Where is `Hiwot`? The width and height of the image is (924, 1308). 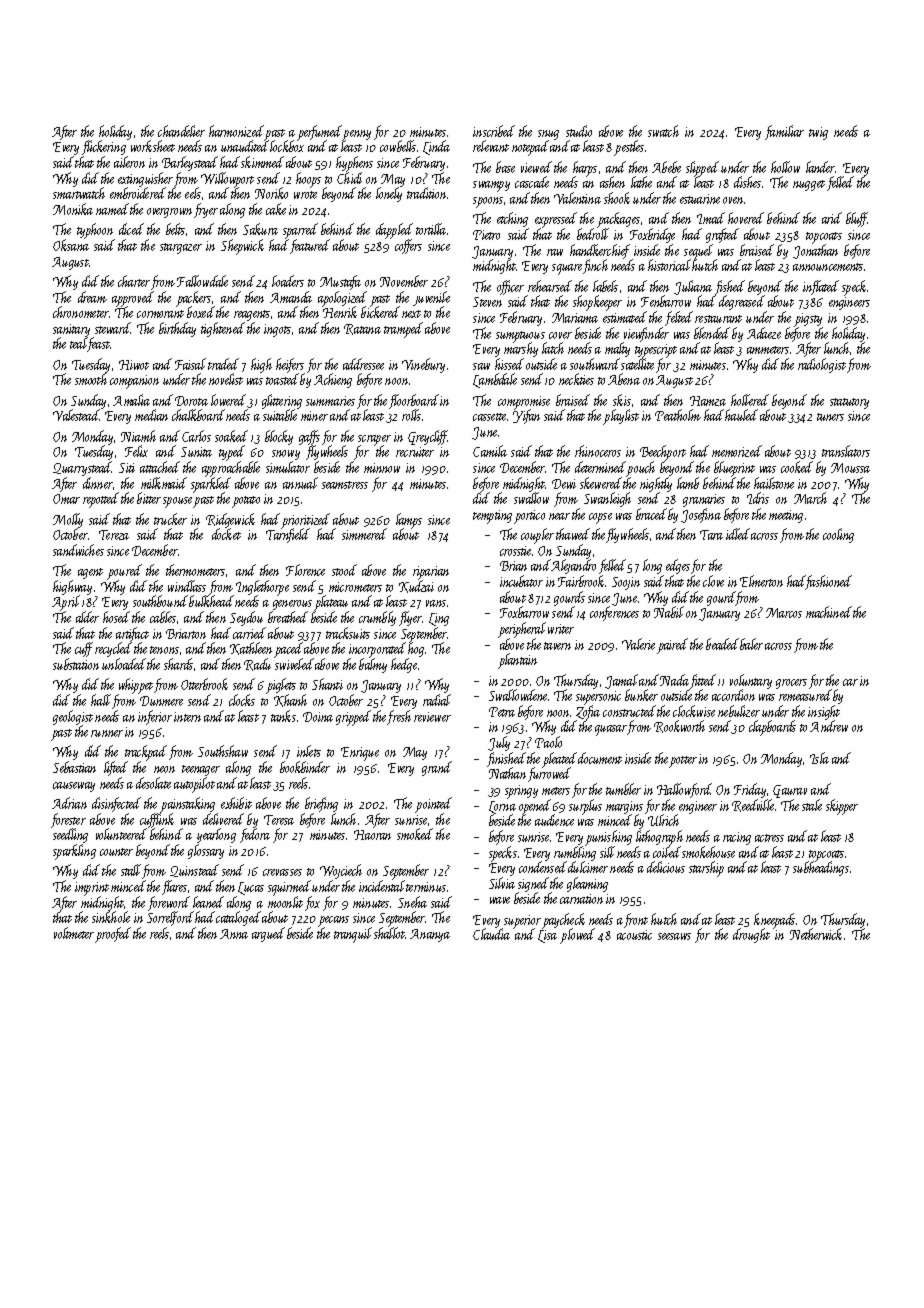
Hiwot is located at coordinates (134, 365).
